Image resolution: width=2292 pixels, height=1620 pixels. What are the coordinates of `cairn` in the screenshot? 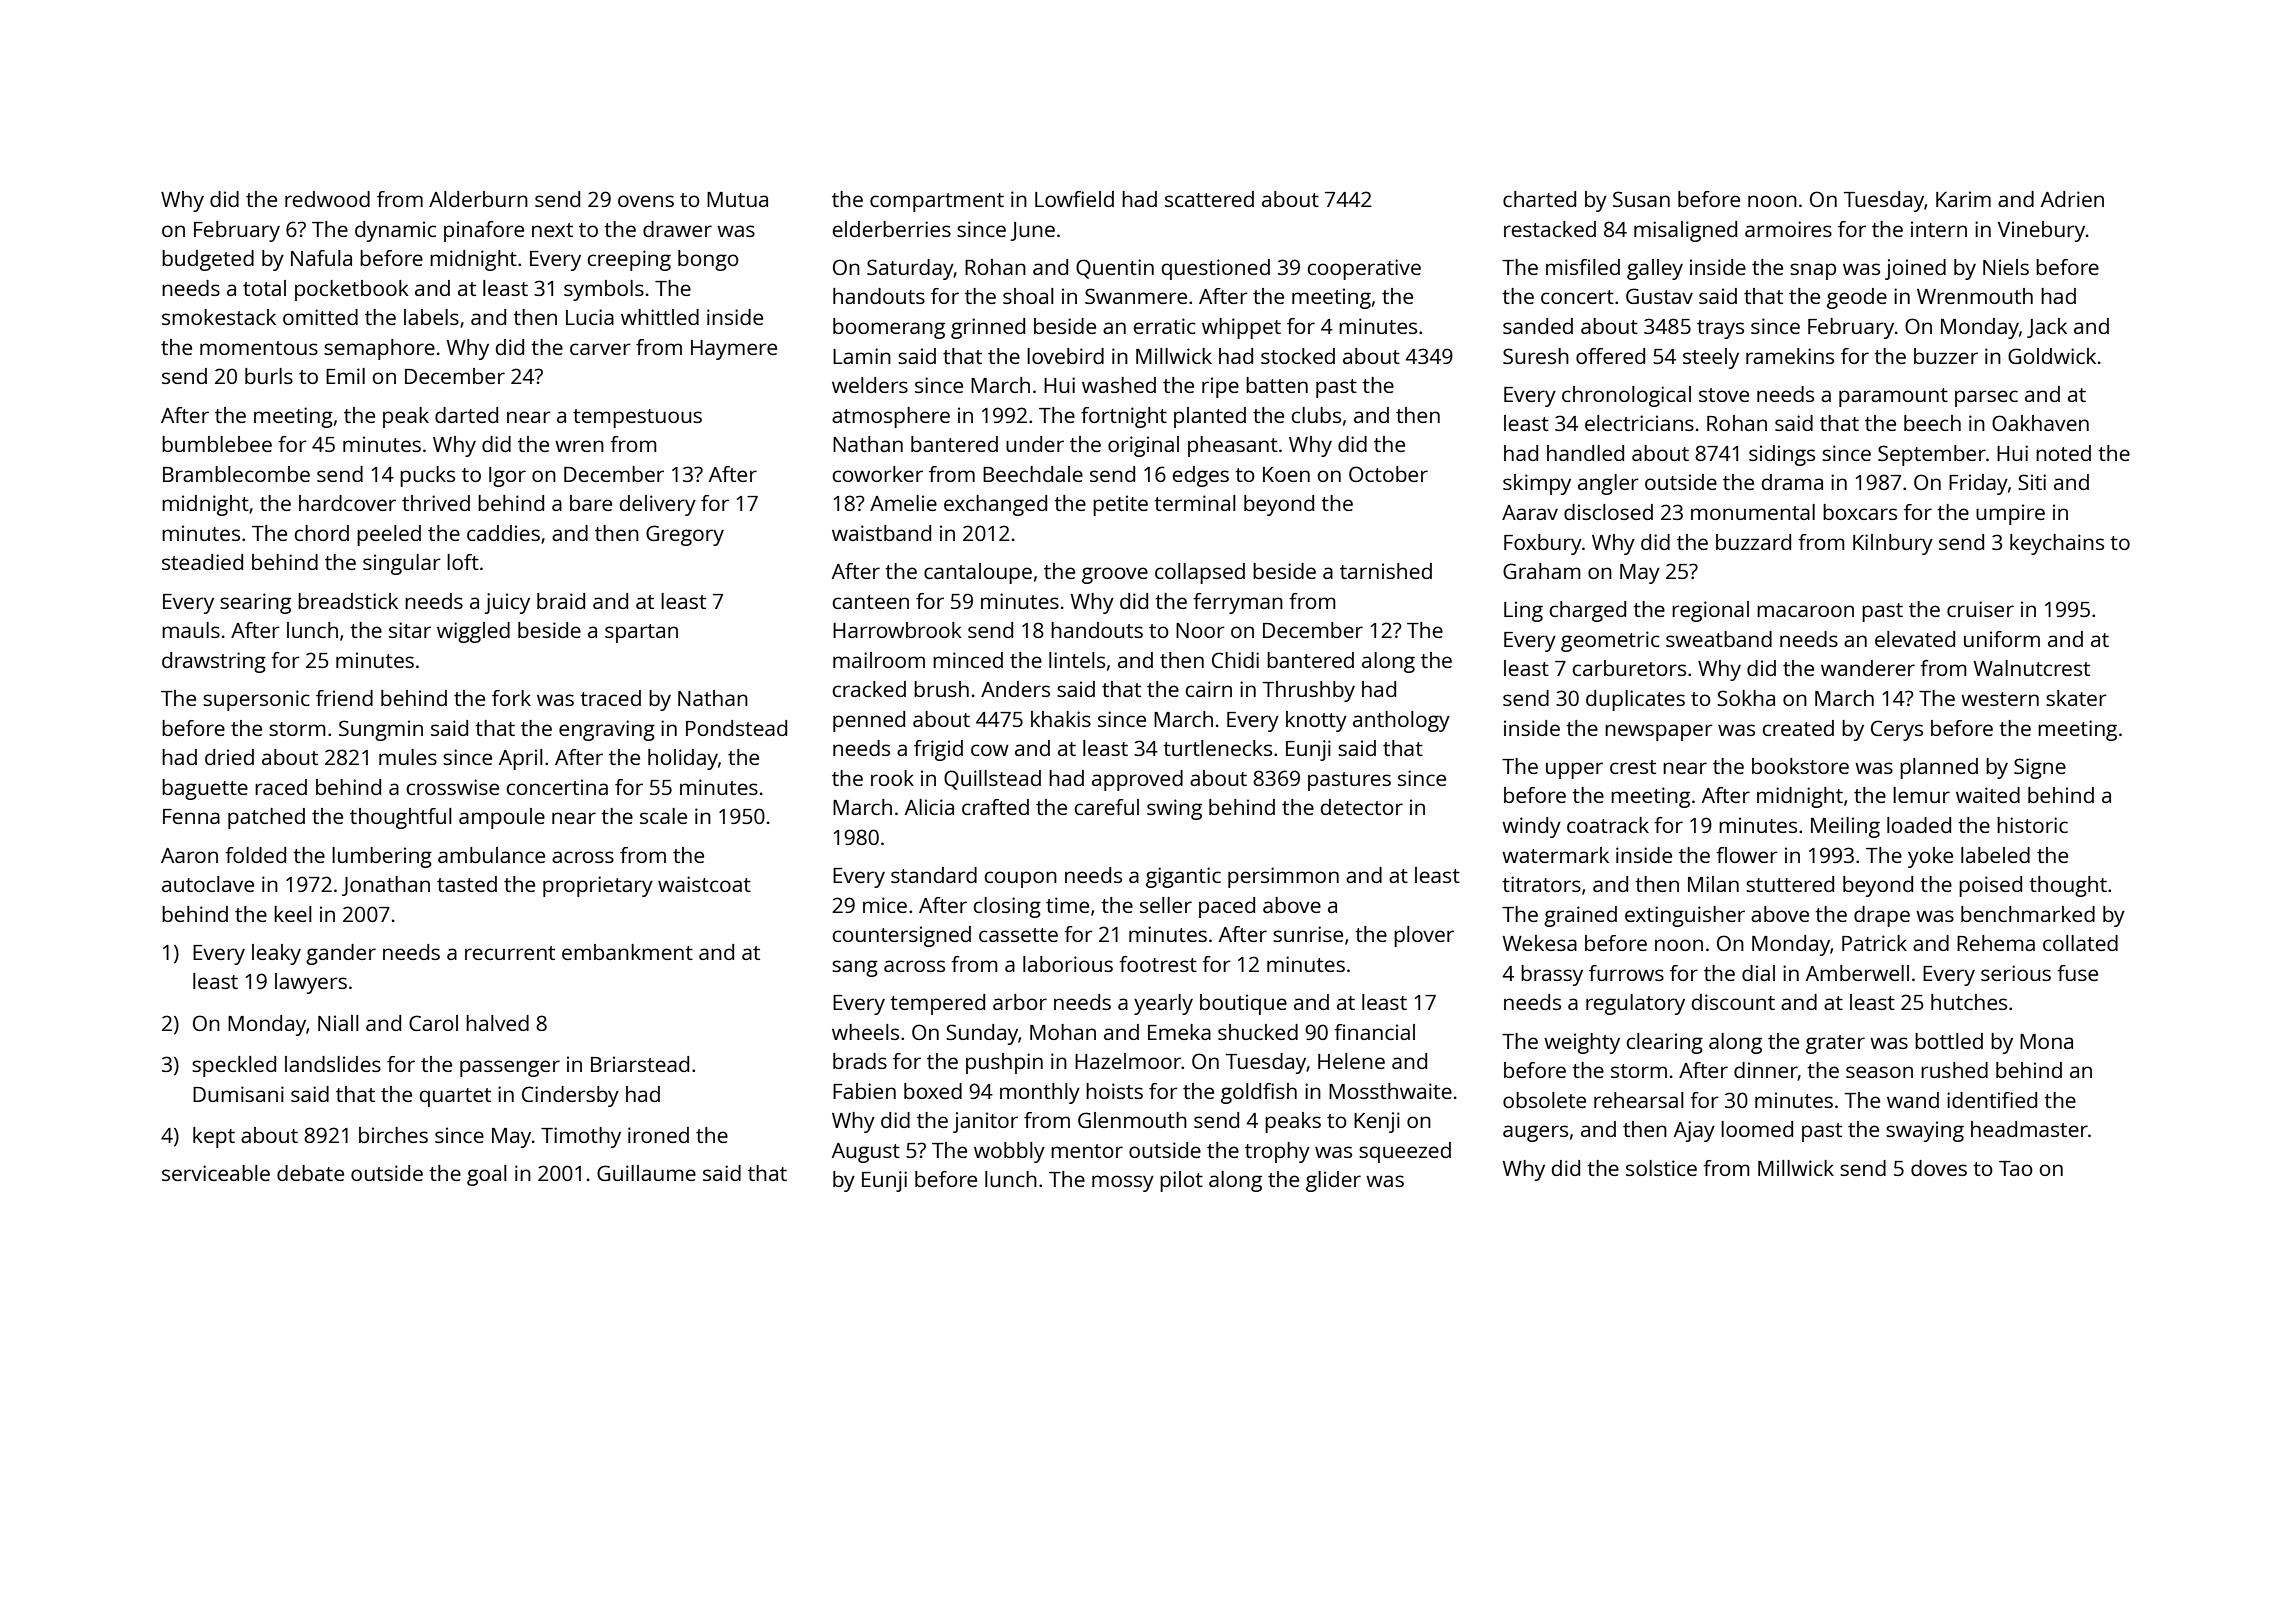 It's located at (1208, 689).
